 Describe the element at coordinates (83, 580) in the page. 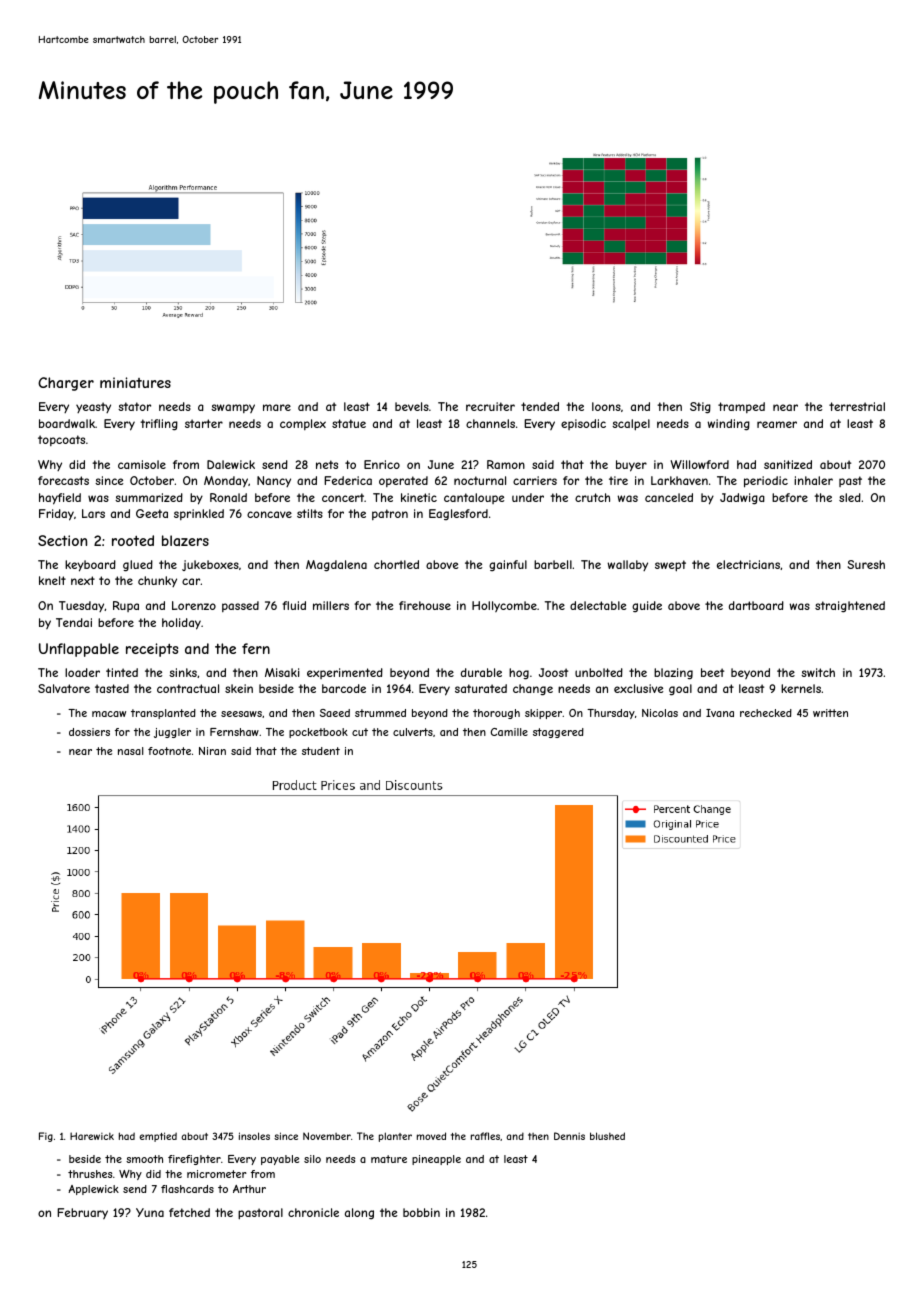

I see `next` at that location.
